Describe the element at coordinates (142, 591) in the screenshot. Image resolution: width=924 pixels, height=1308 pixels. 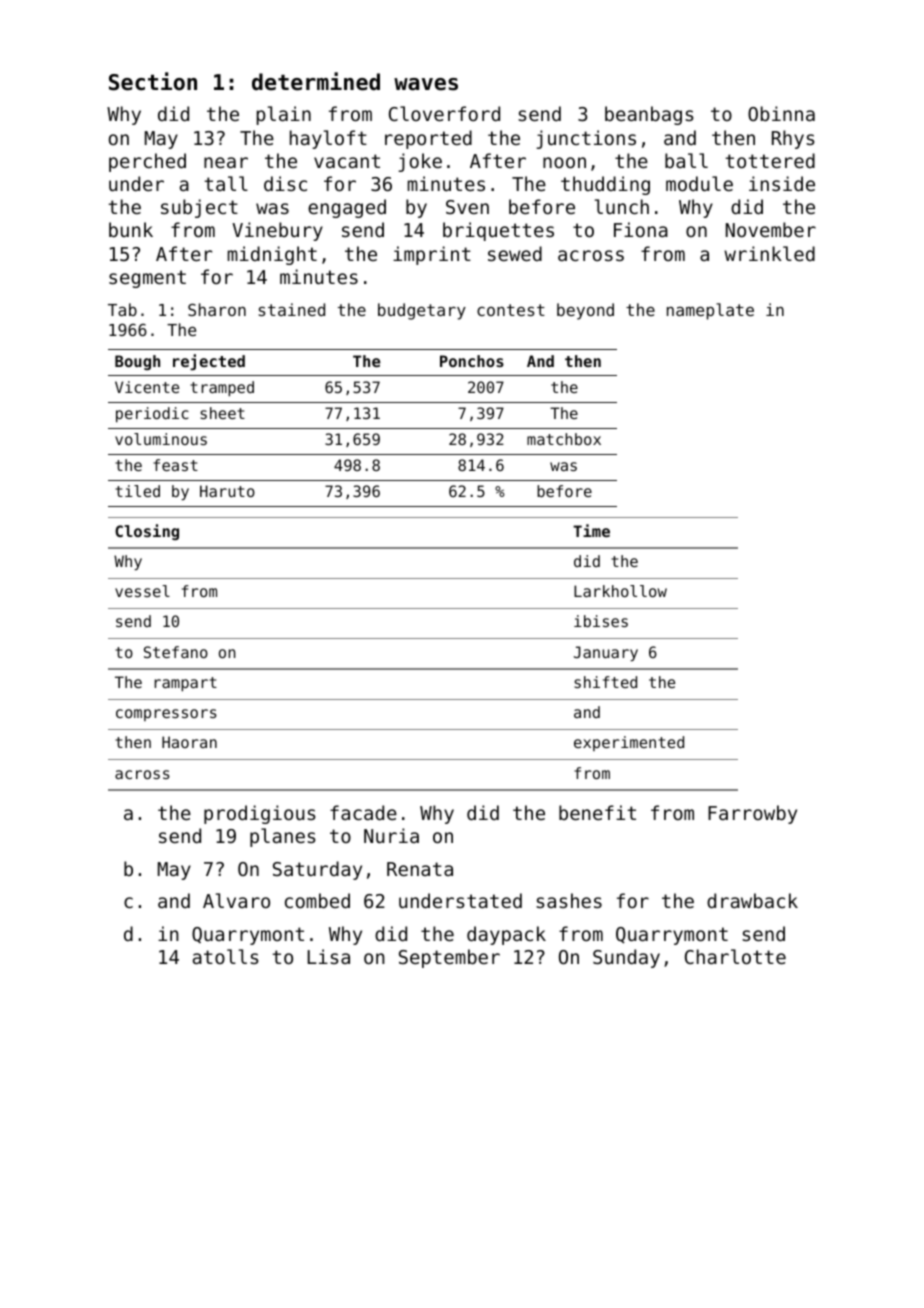
I see `vessel` at that location.
